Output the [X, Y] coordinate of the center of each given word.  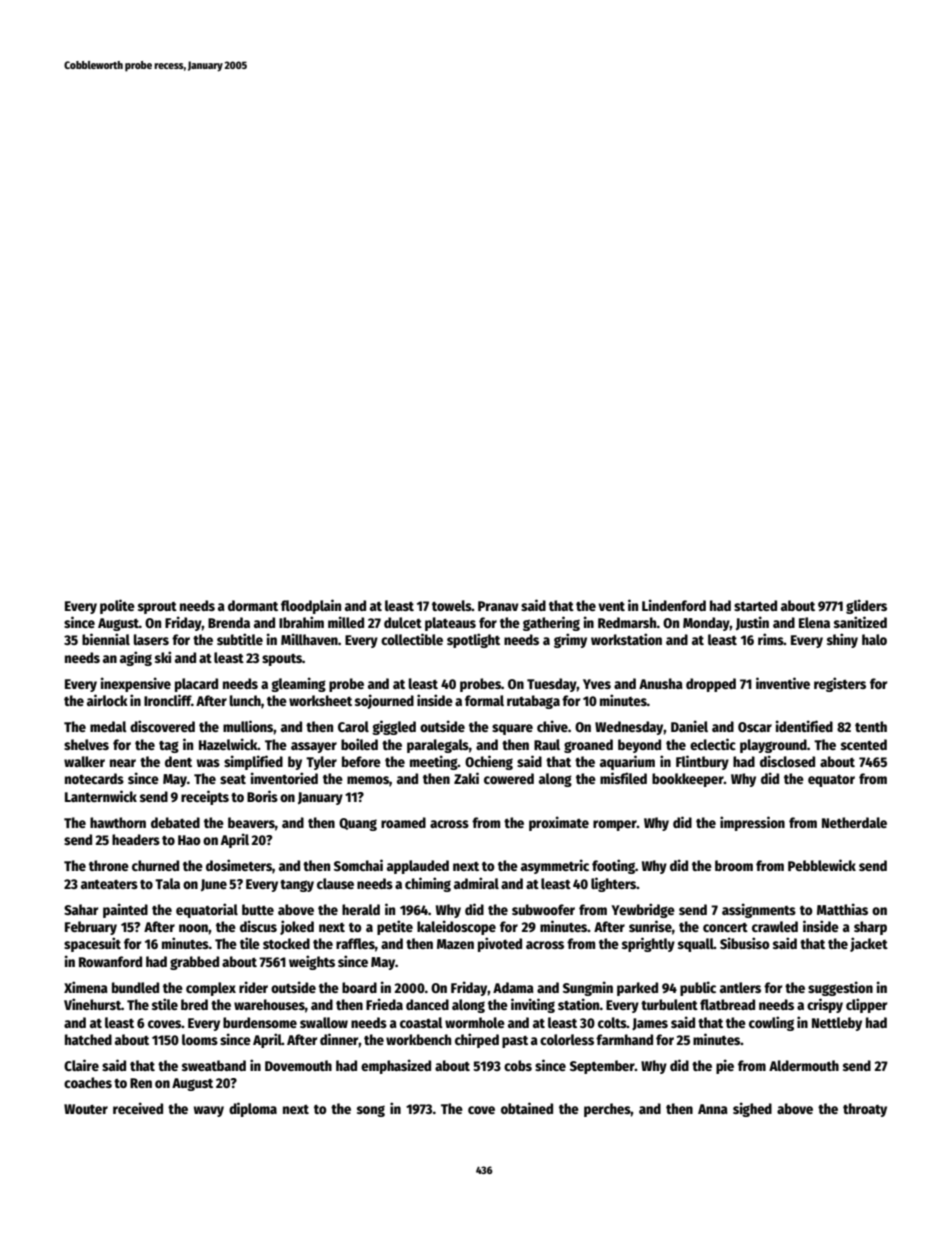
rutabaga [533, 702]
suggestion [840, 988]
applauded [418, 867]
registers [840, 684]
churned [155, 865]
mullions [248, 726]
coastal [421, 1022]
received [138, 1108]
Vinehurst [92, 1004]
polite [117, 606]
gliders [866, 606]
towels [452, 605]
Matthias [842, 909]
